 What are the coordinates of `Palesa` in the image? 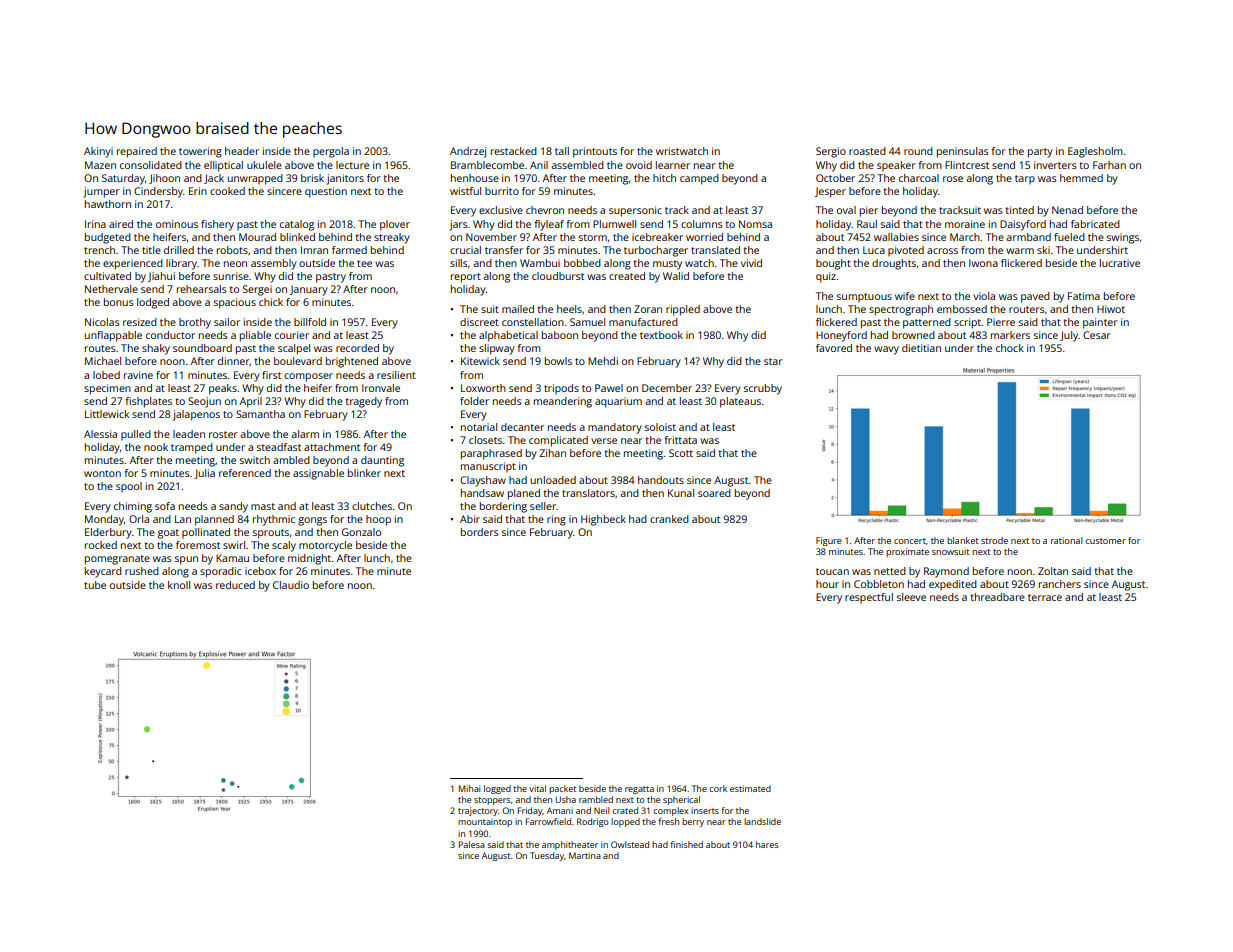 It's located at (472, 844).
